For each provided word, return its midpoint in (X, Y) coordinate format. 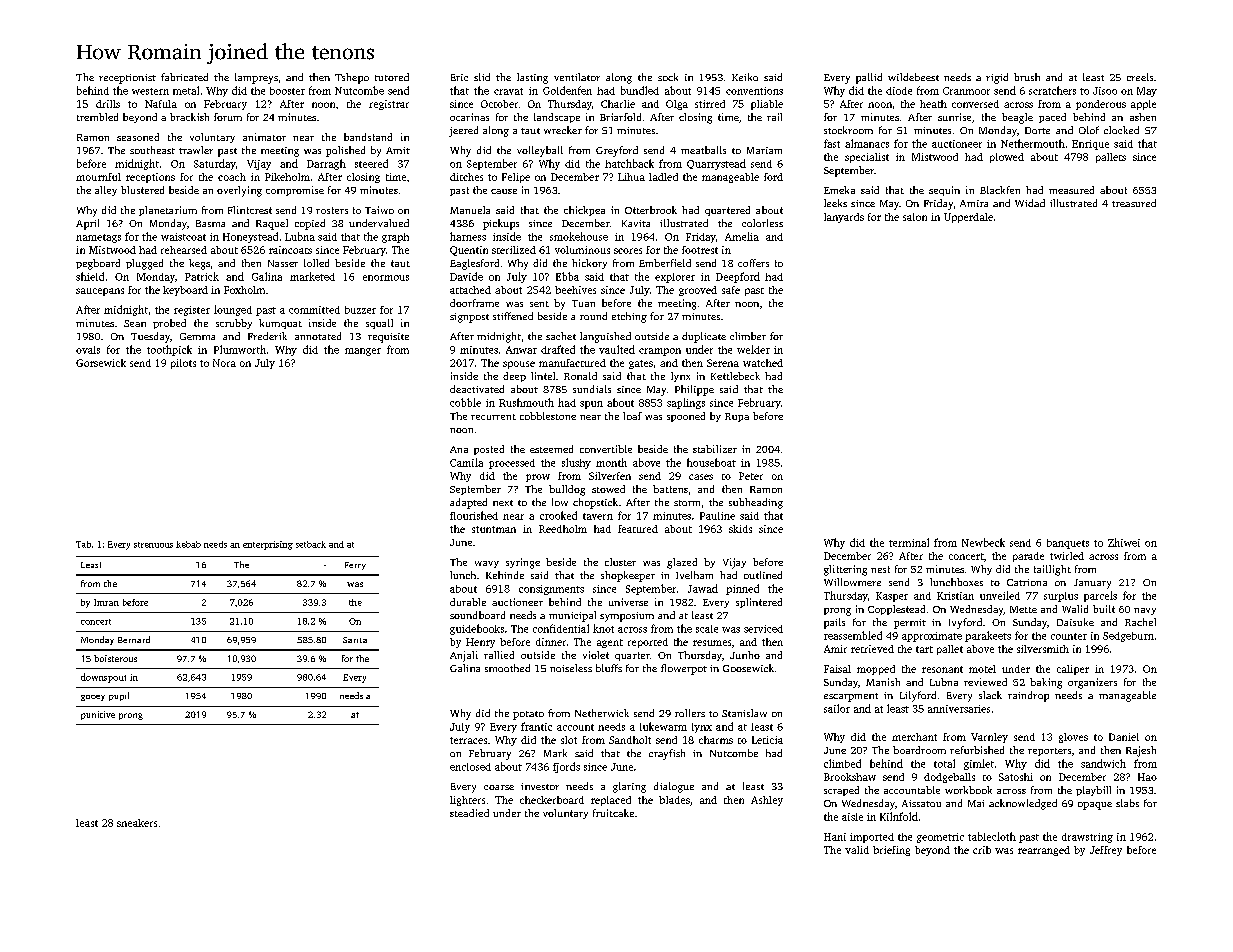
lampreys (256, 78)
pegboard (98, 264)
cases (701, 477)
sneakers (137, 823)
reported (648, 643)
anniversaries (959, 709)
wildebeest (913, 77)
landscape (557, 118)
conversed (975, 104)
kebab (188, 544)
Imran (106, 602)
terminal (909, 542)
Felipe (516, 178)
